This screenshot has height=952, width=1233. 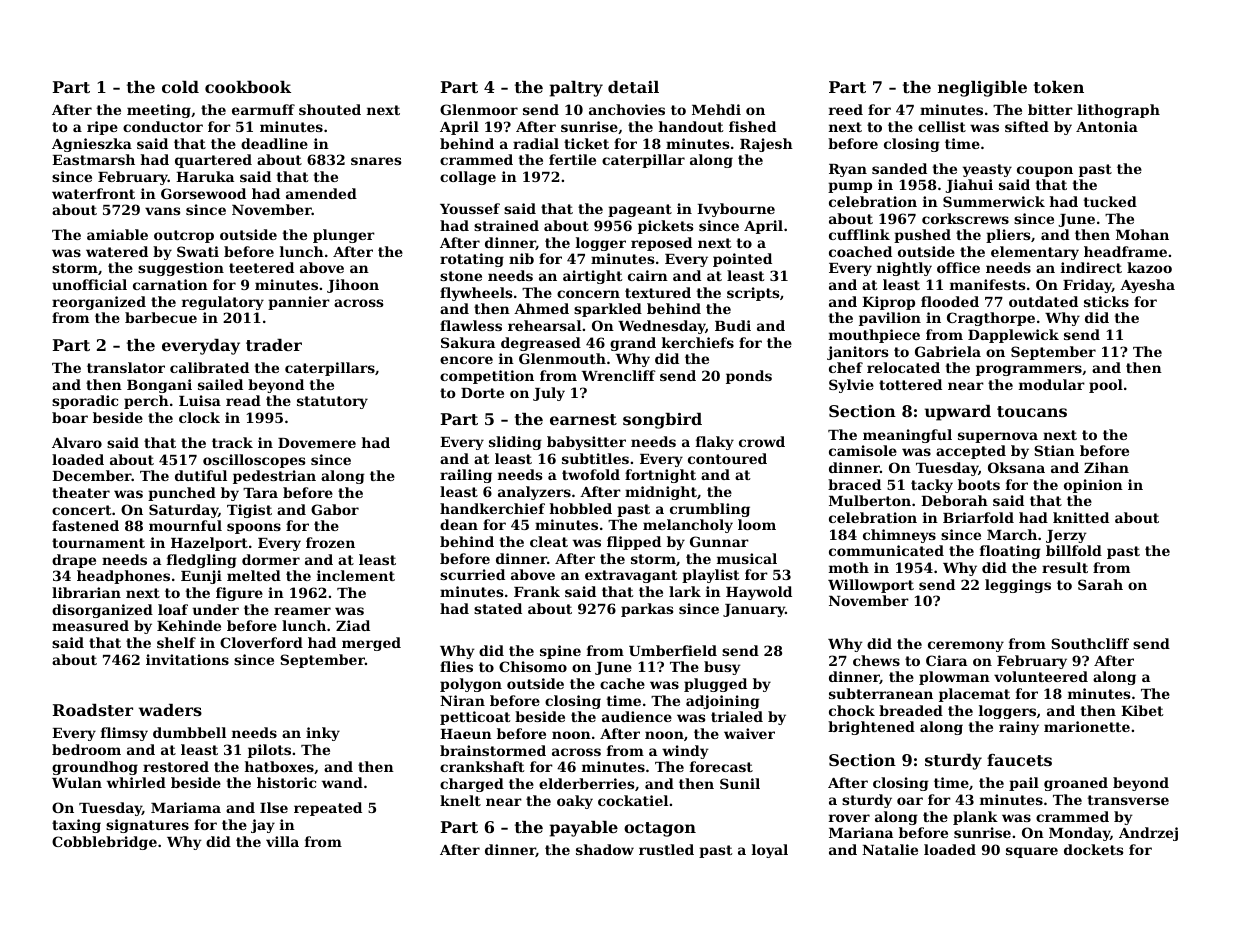 I want to click on bedroom, so click(x=86, y=749).
